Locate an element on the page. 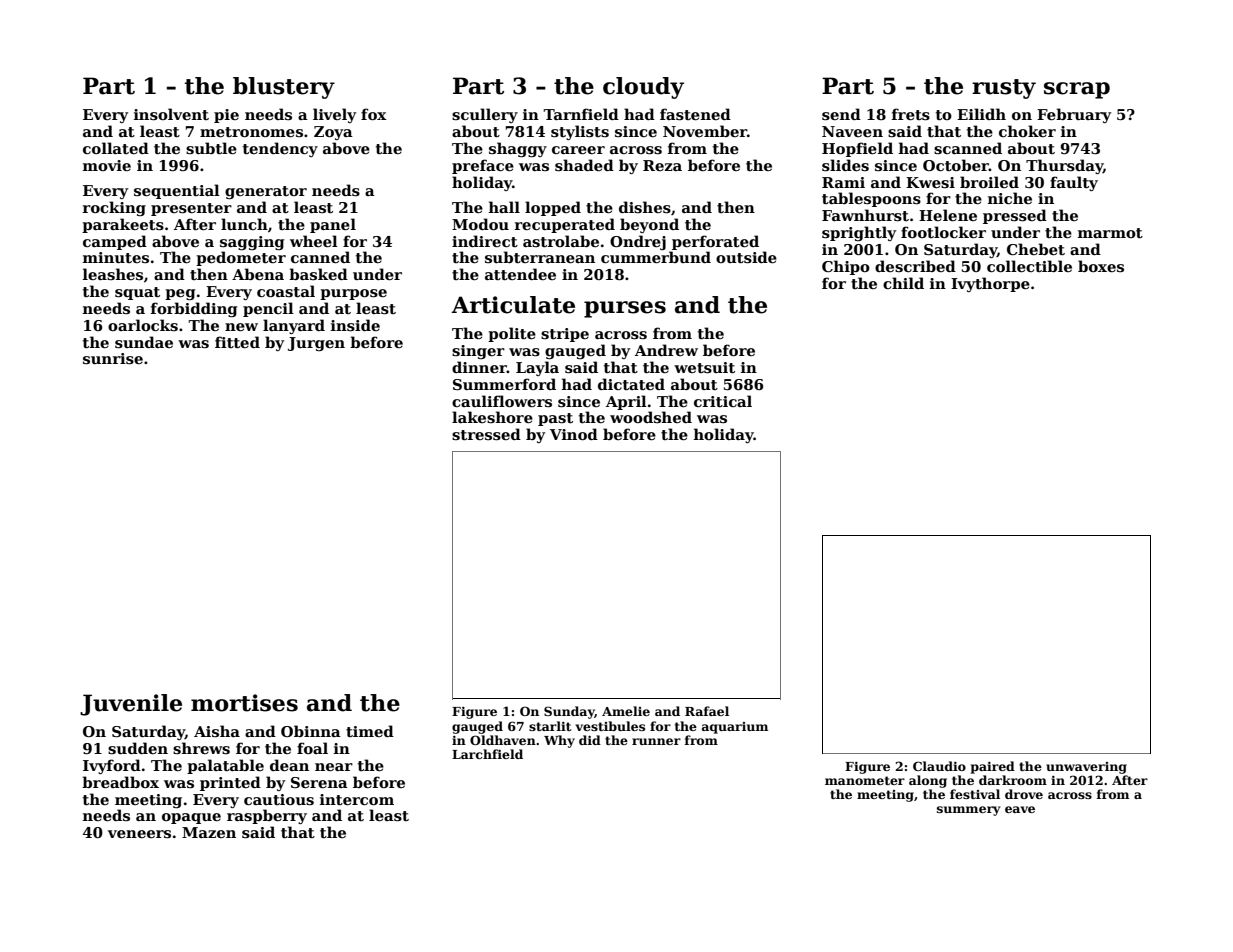 Image resolution: width=1233 pixels, height=952 pixels. April is located at coordinates (626, 402).
